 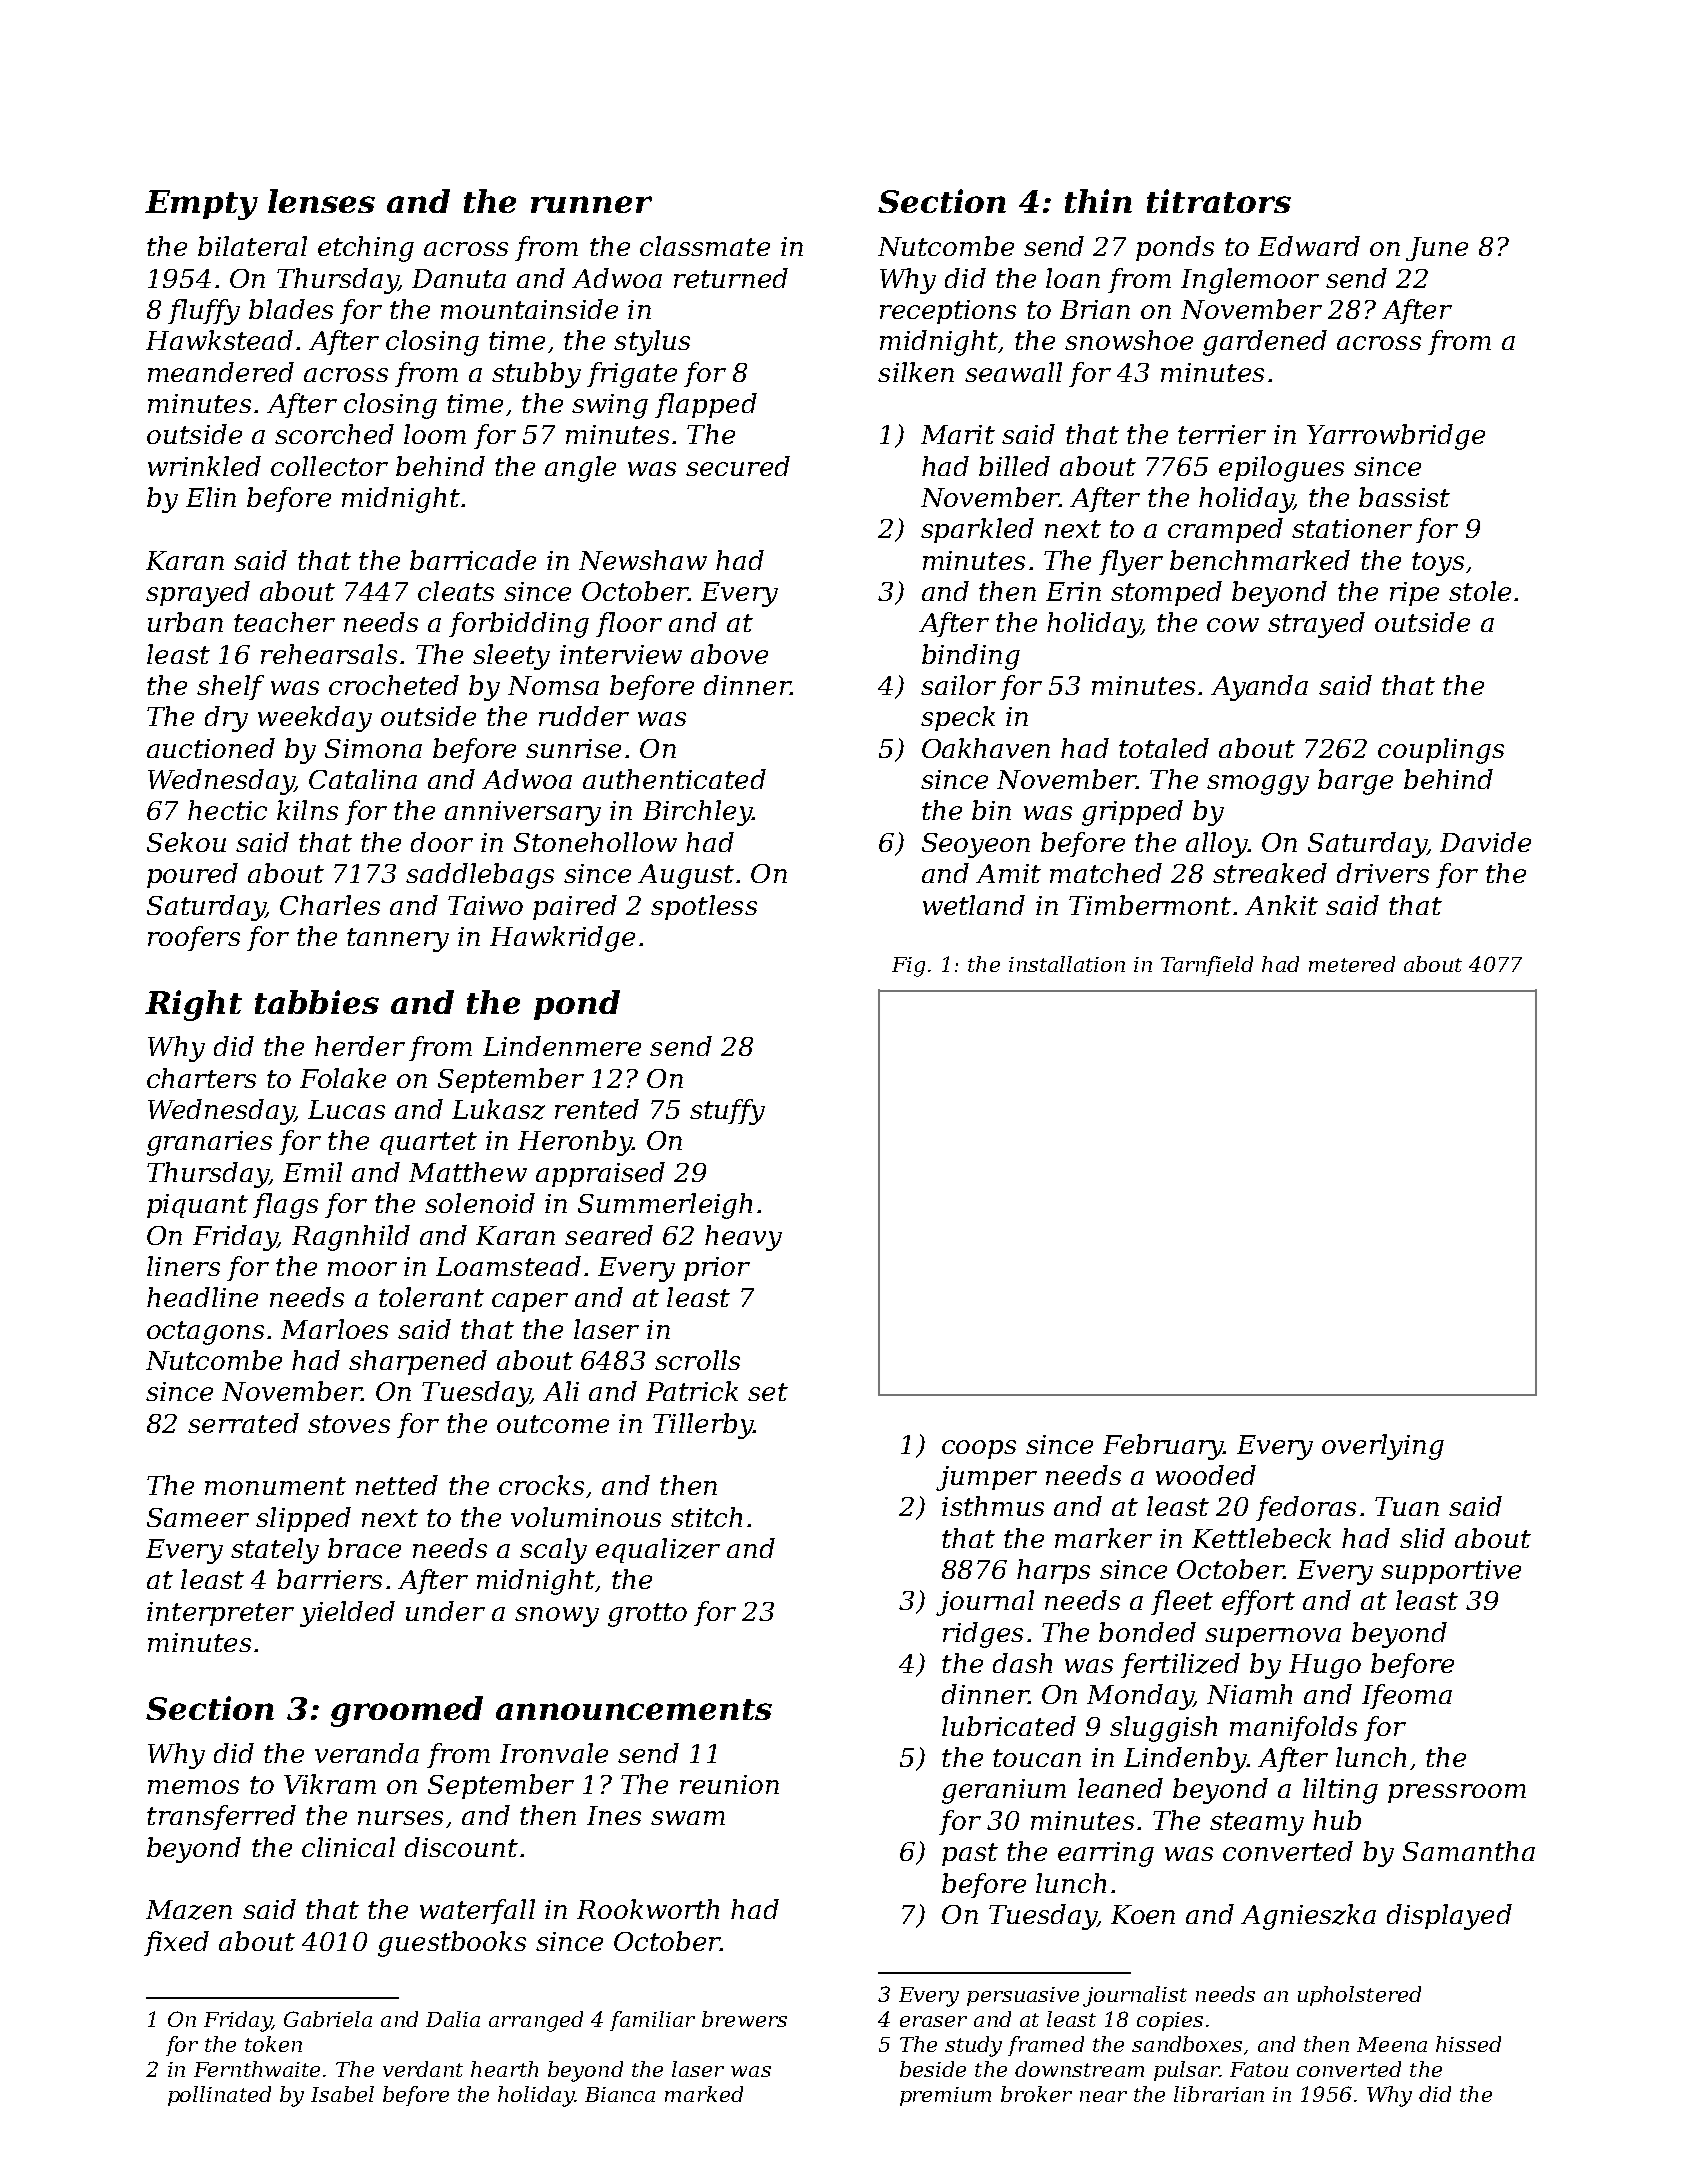 I want to click on serrated, so click(x=243, y=1423).
